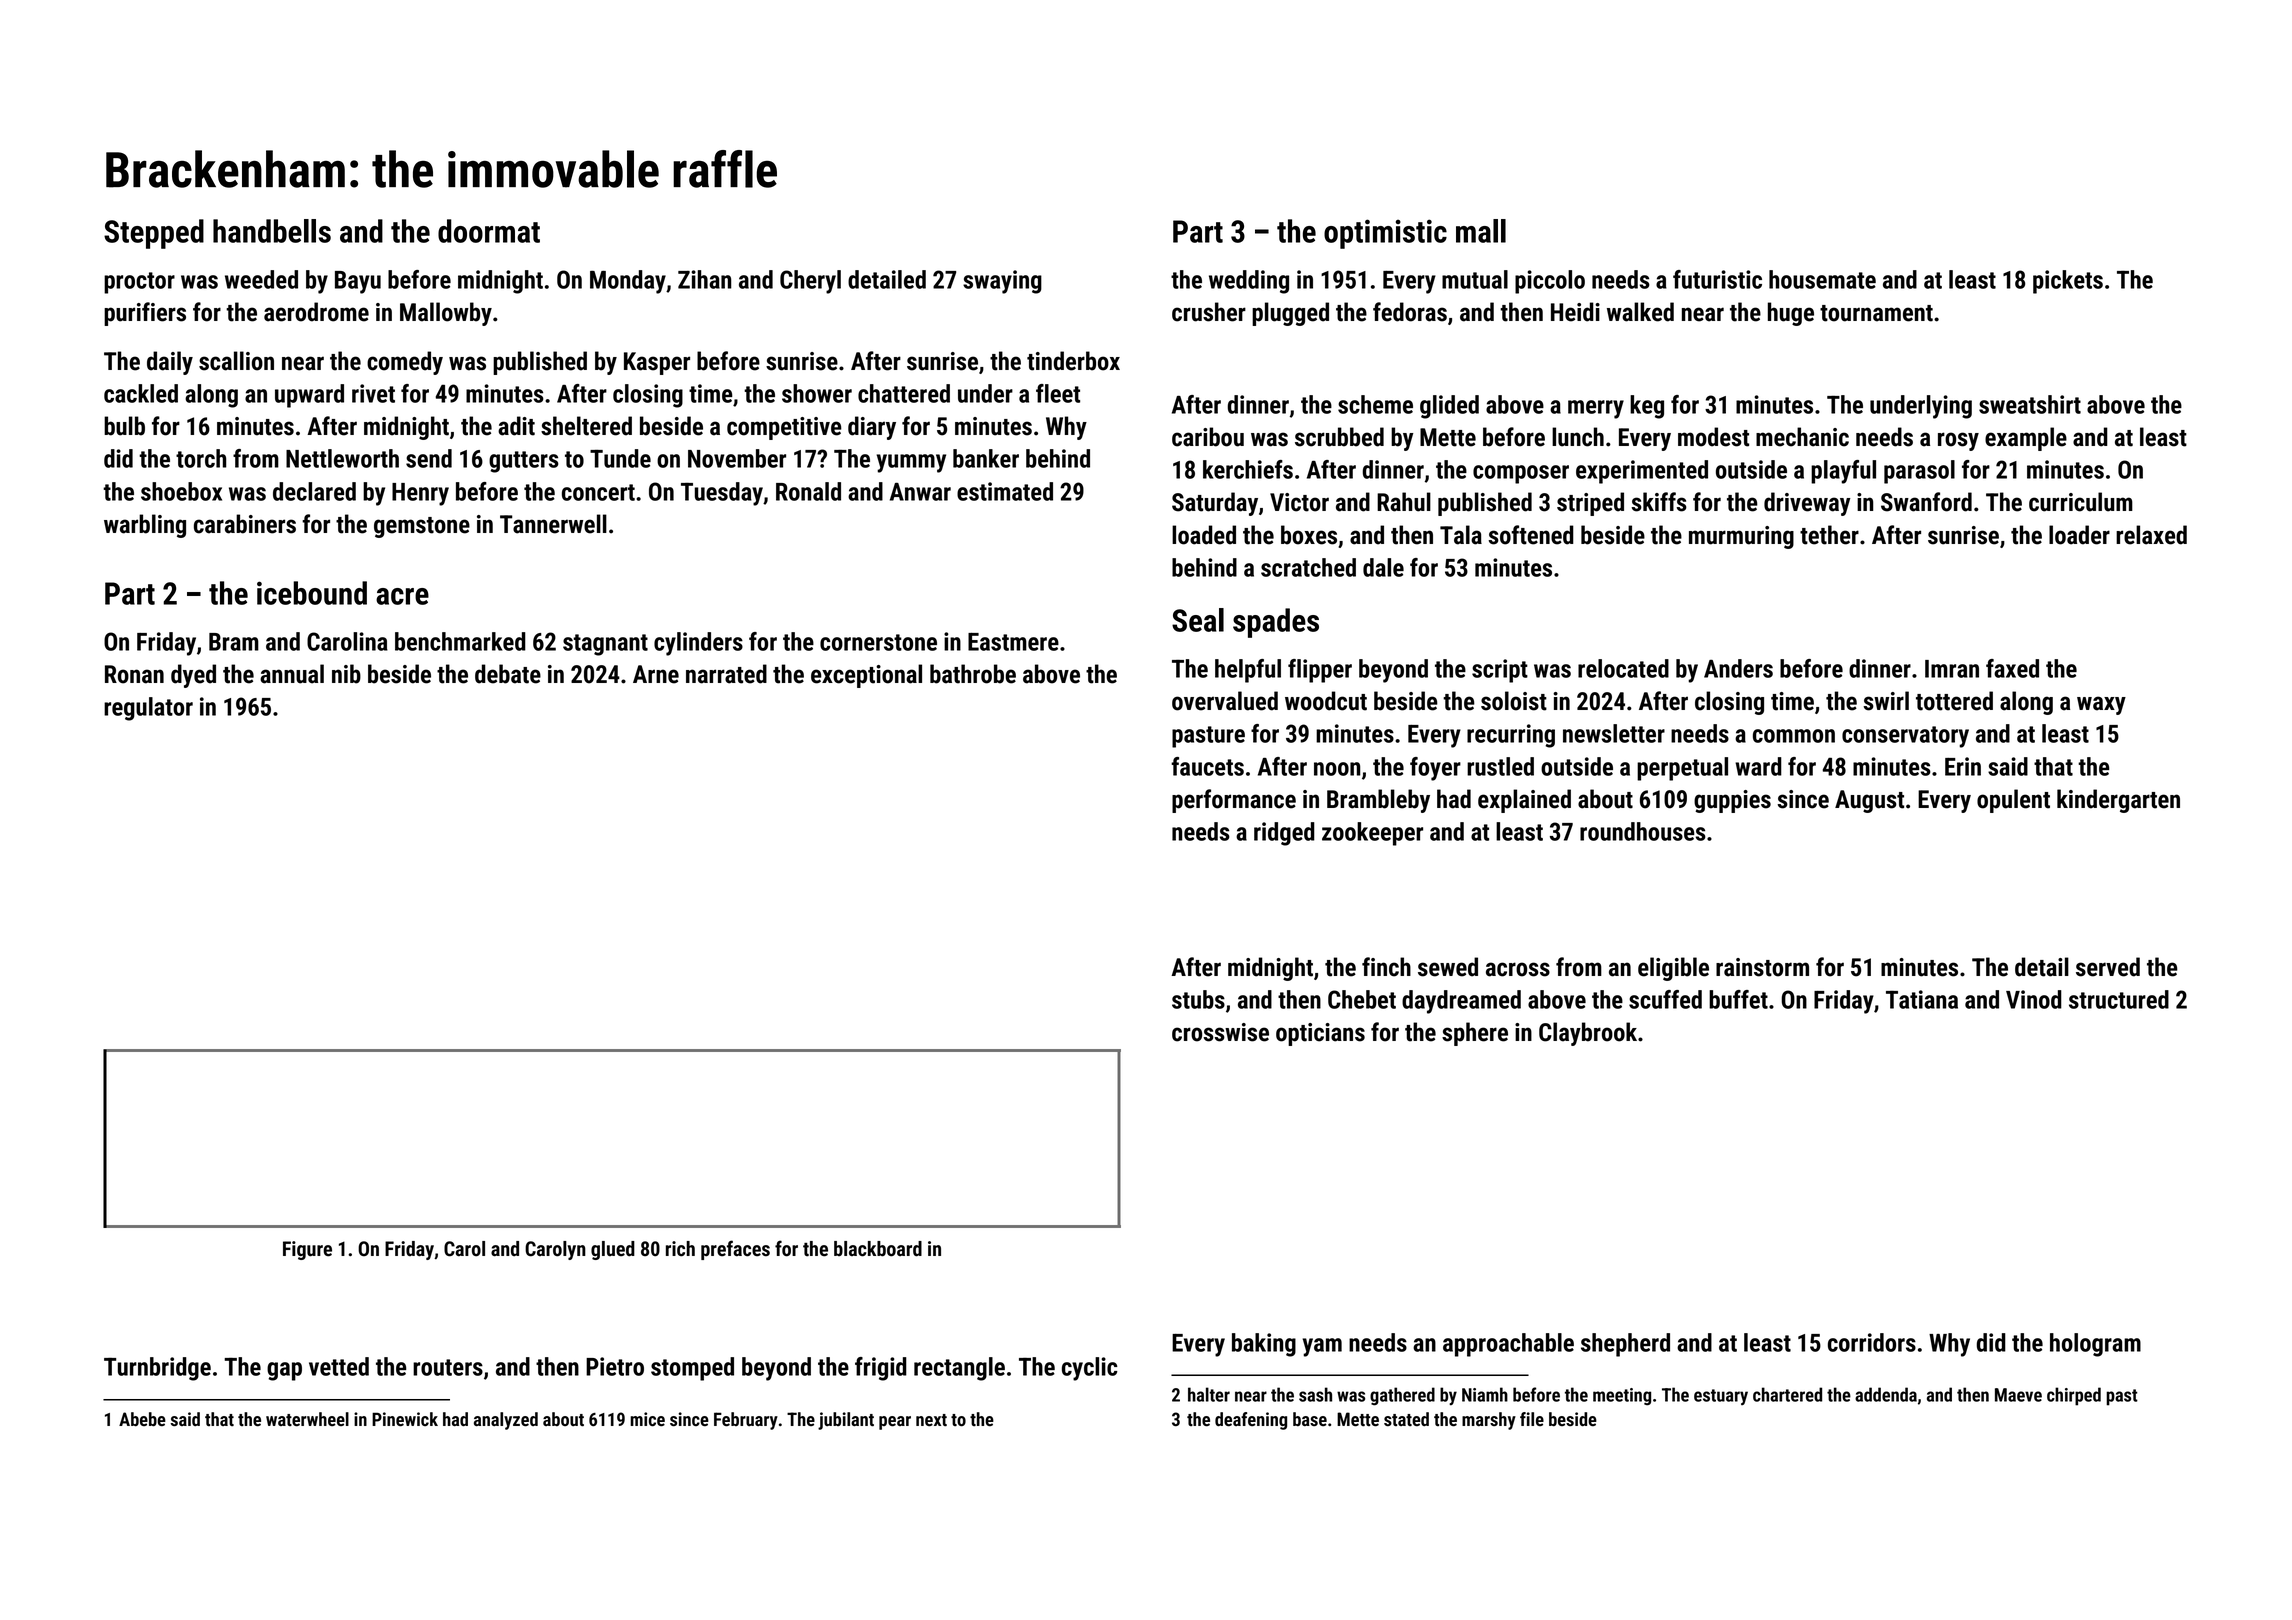 This document has height=1620, width=2292. I want to click on performance, so click(1234, 801).
